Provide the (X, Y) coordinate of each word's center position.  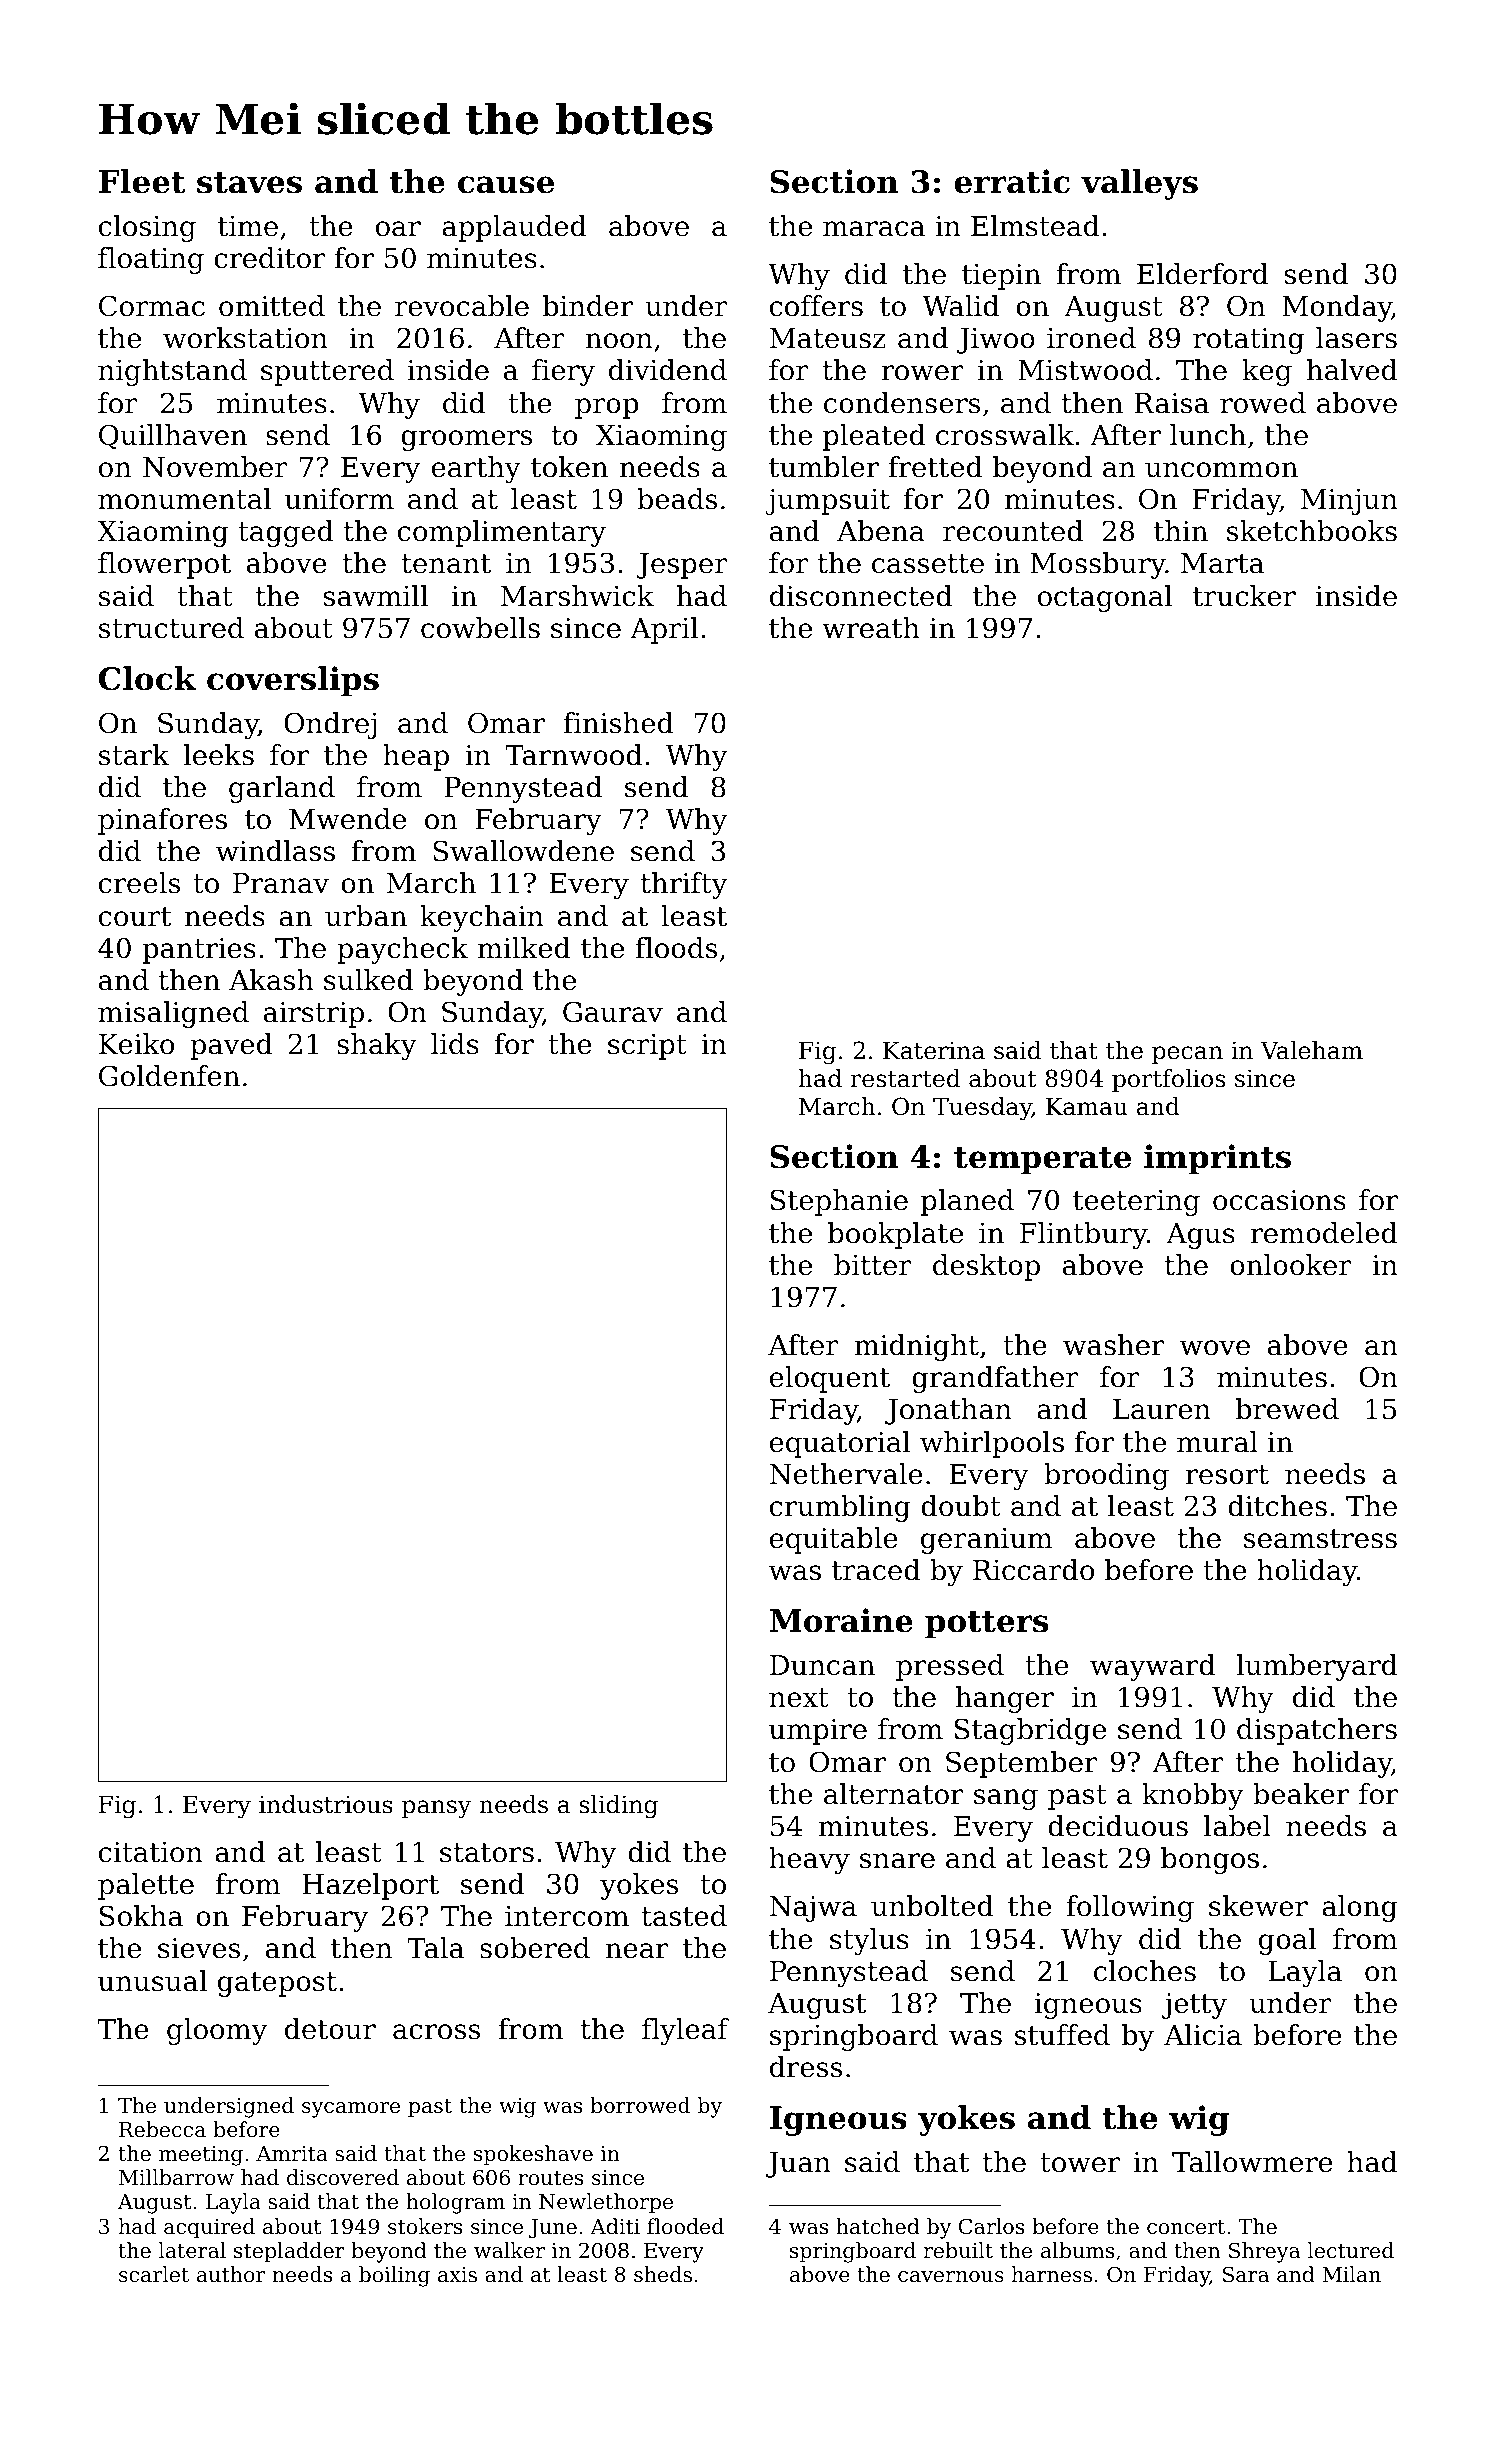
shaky (377, 1046)
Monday (1337, 308)
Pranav (281, 883)
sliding (618, 1806)
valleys (1139, 184)
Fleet (142, 181)
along (1360, 1908)
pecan (1187, 1055)
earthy (476, 469)
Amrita (292, 2154)
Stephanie (839, 1202)
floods (676, 948)
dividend (668, 370)
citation (151, 1852)
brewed (1287, 1409)
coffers (816, 306)
